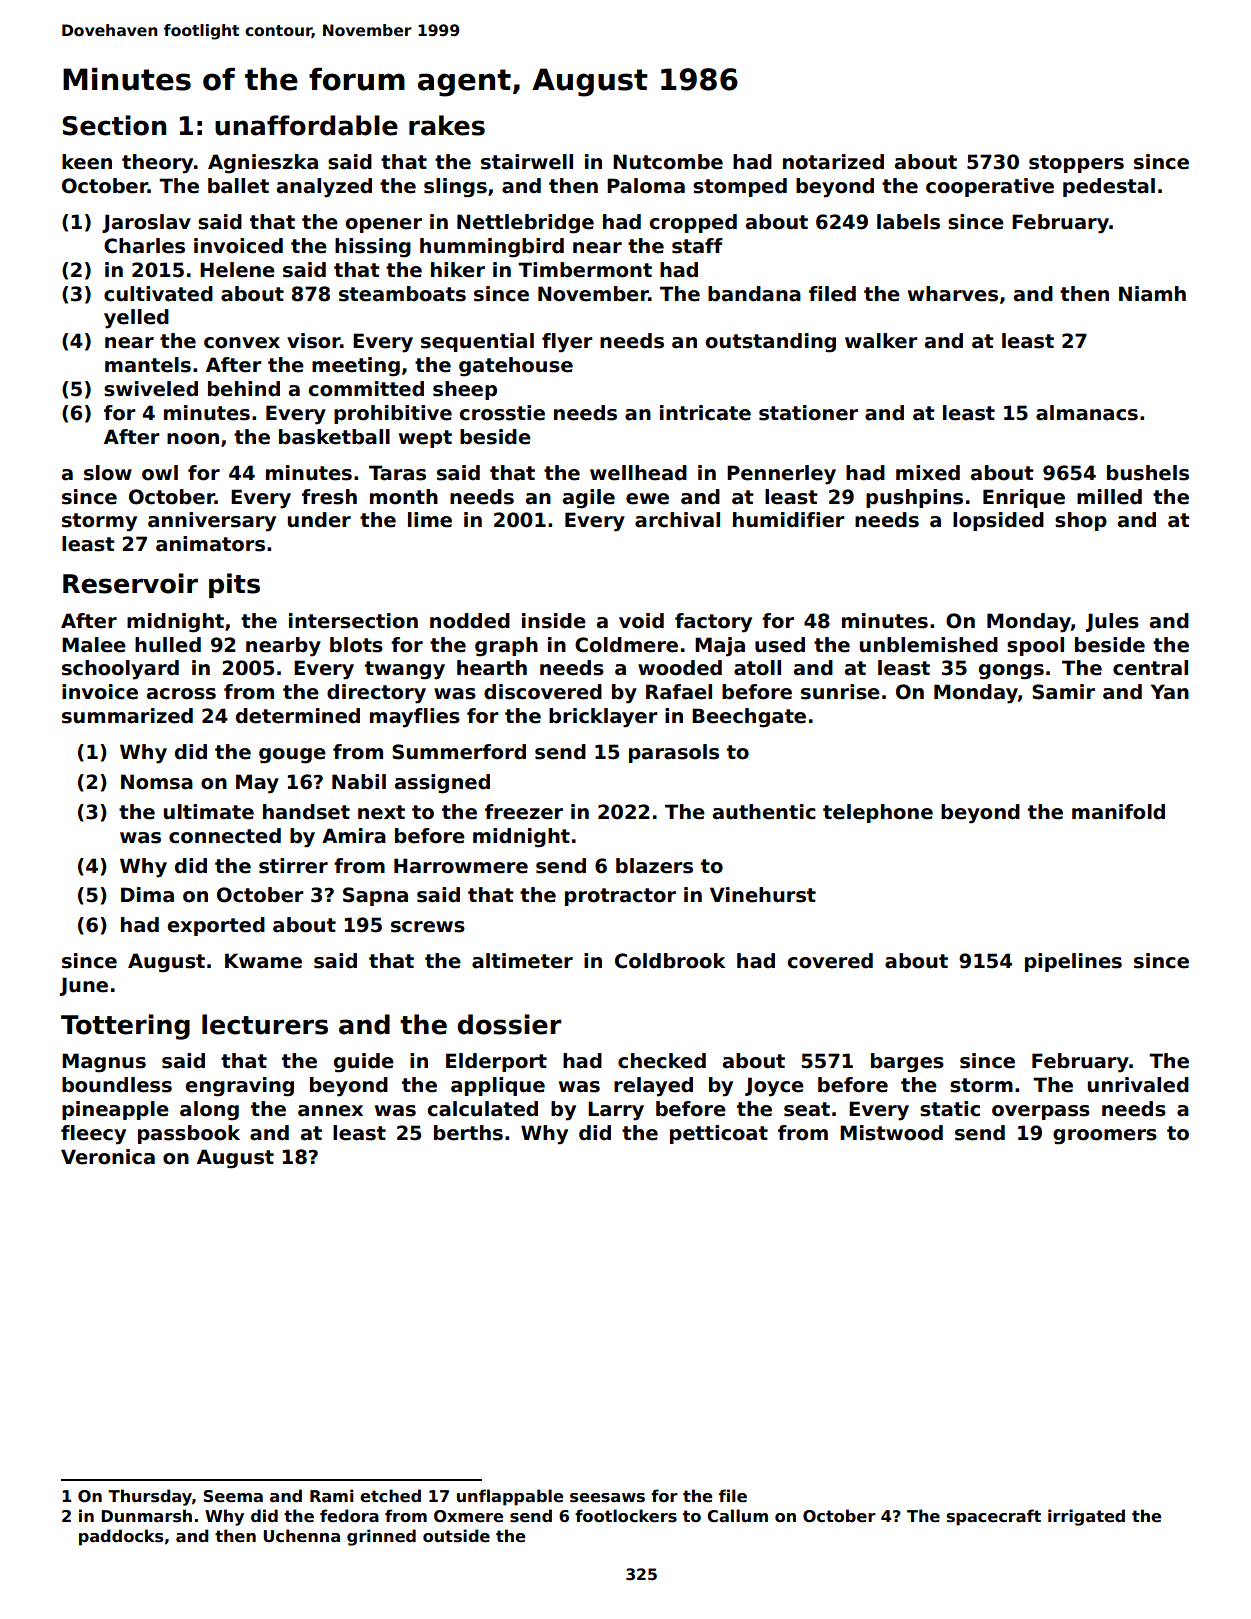 The image size is (1251, 1619). What do you see at coordinates (509, 1024) in the screenshot?
I see `dossier` at bounding box center [509, 1024].
